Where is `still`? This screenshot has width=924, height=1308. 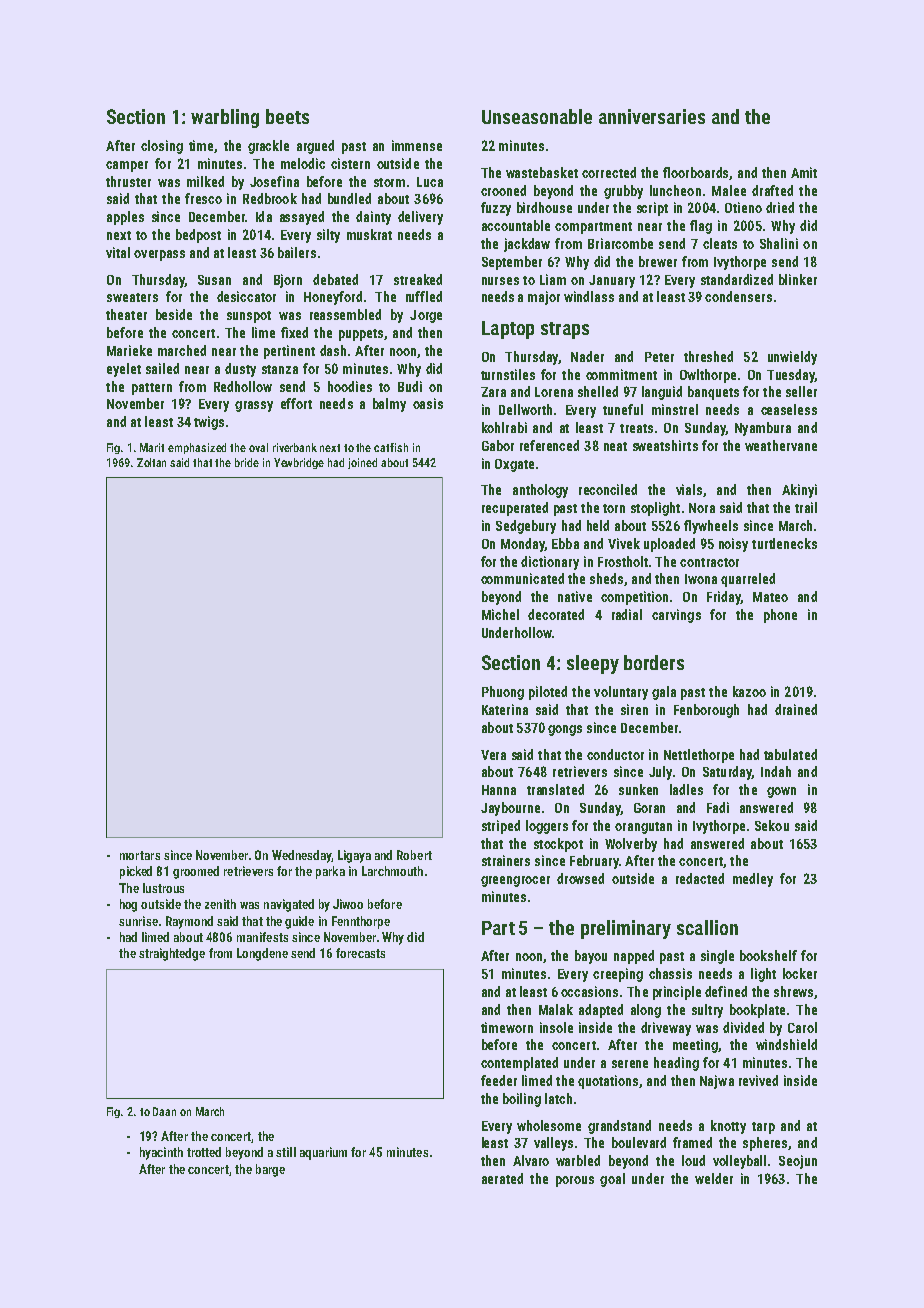 still is located at coordinates (286, 1152).
